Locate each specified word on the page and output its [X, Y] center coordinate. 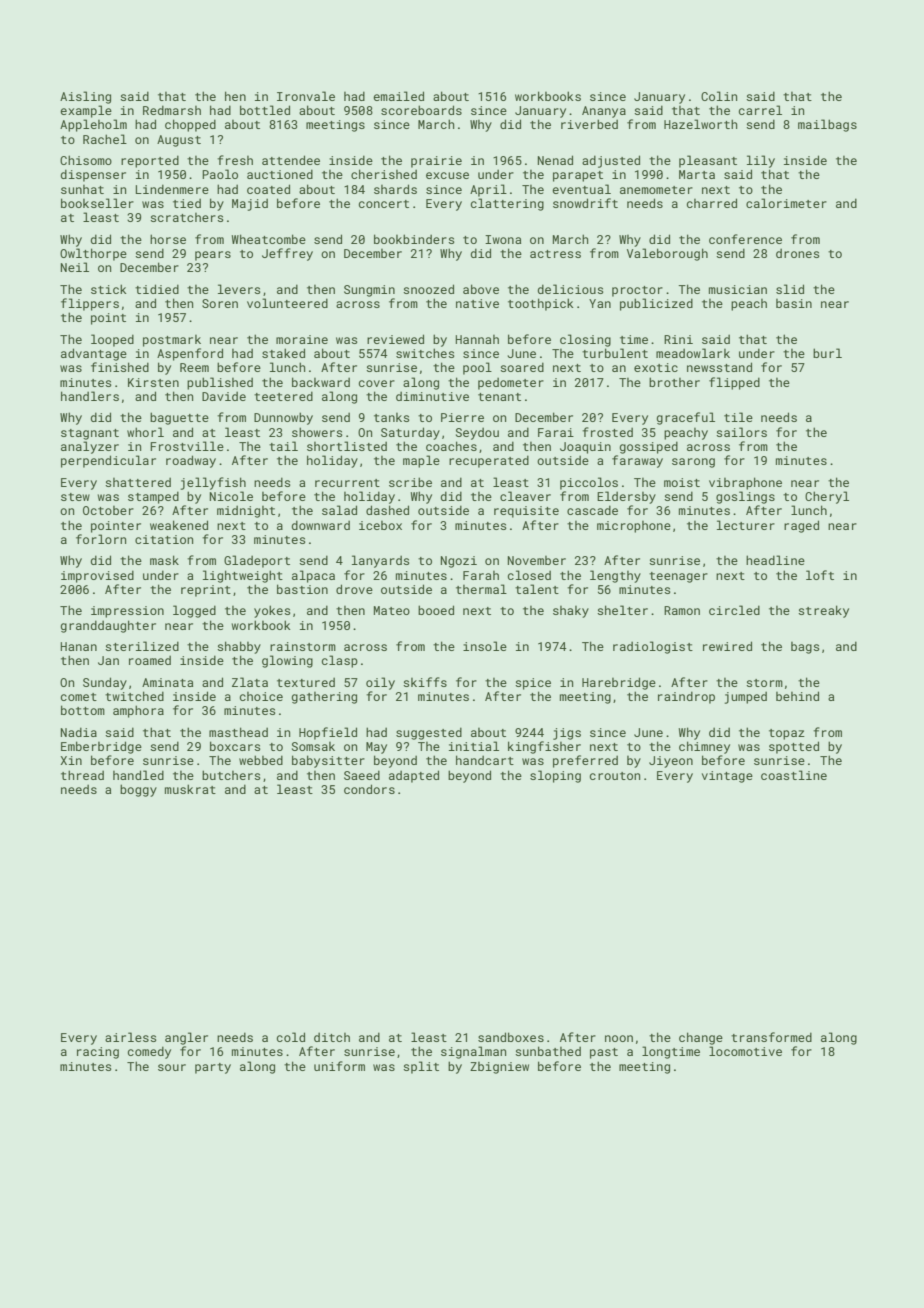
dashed [387, 510]
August [179, 141]
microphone [634, 527]
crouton [615, 776]
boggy [138, 790]
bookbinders [414, 239]
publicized [656, 304]
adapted [414, 776]
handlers [90, 396]
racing [98, 1053]
